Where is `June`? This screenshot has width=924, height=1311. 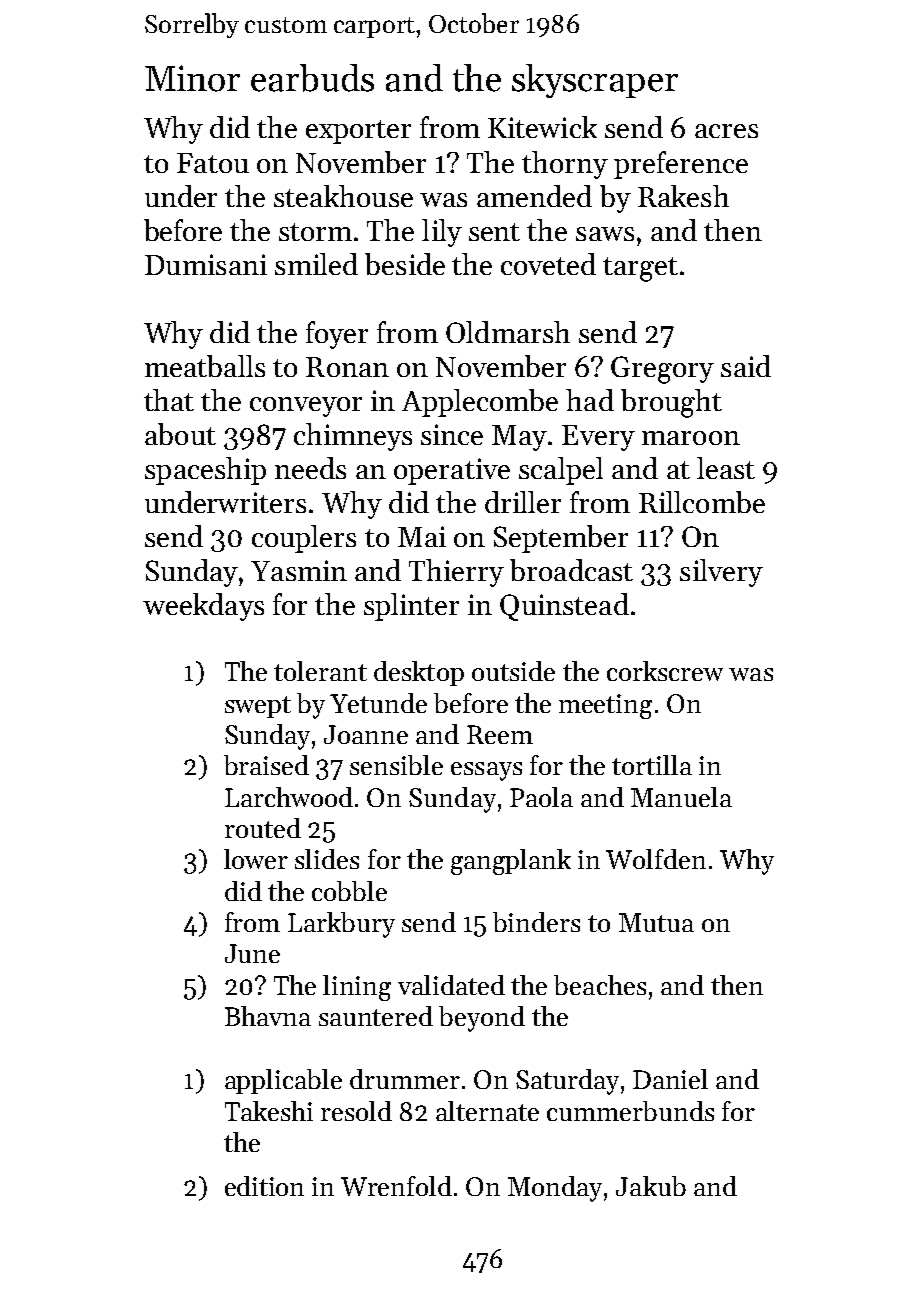 June is located at coordinates (252, 953).
